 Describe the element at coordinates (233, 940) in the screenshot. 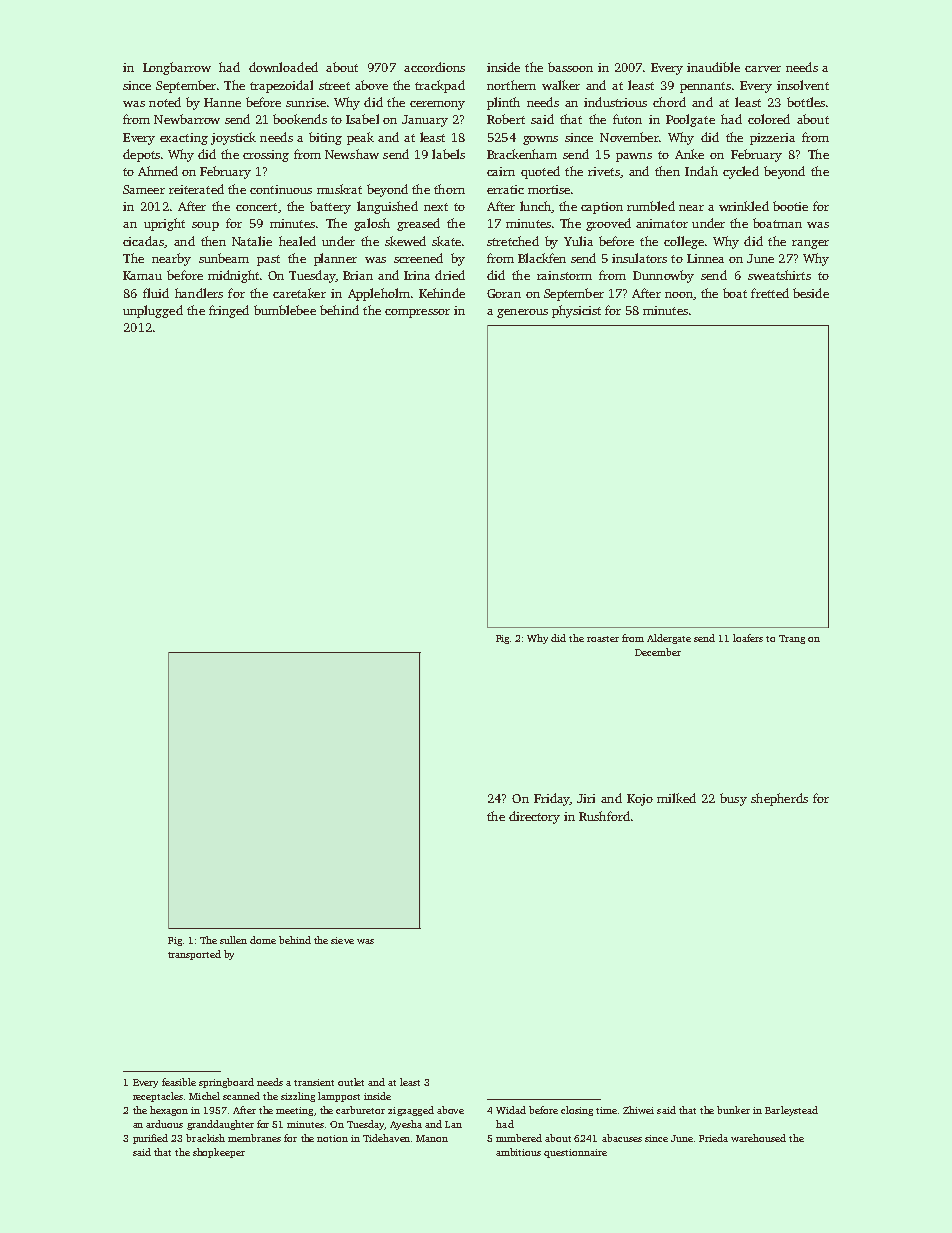

I see `sullen` at that location.
